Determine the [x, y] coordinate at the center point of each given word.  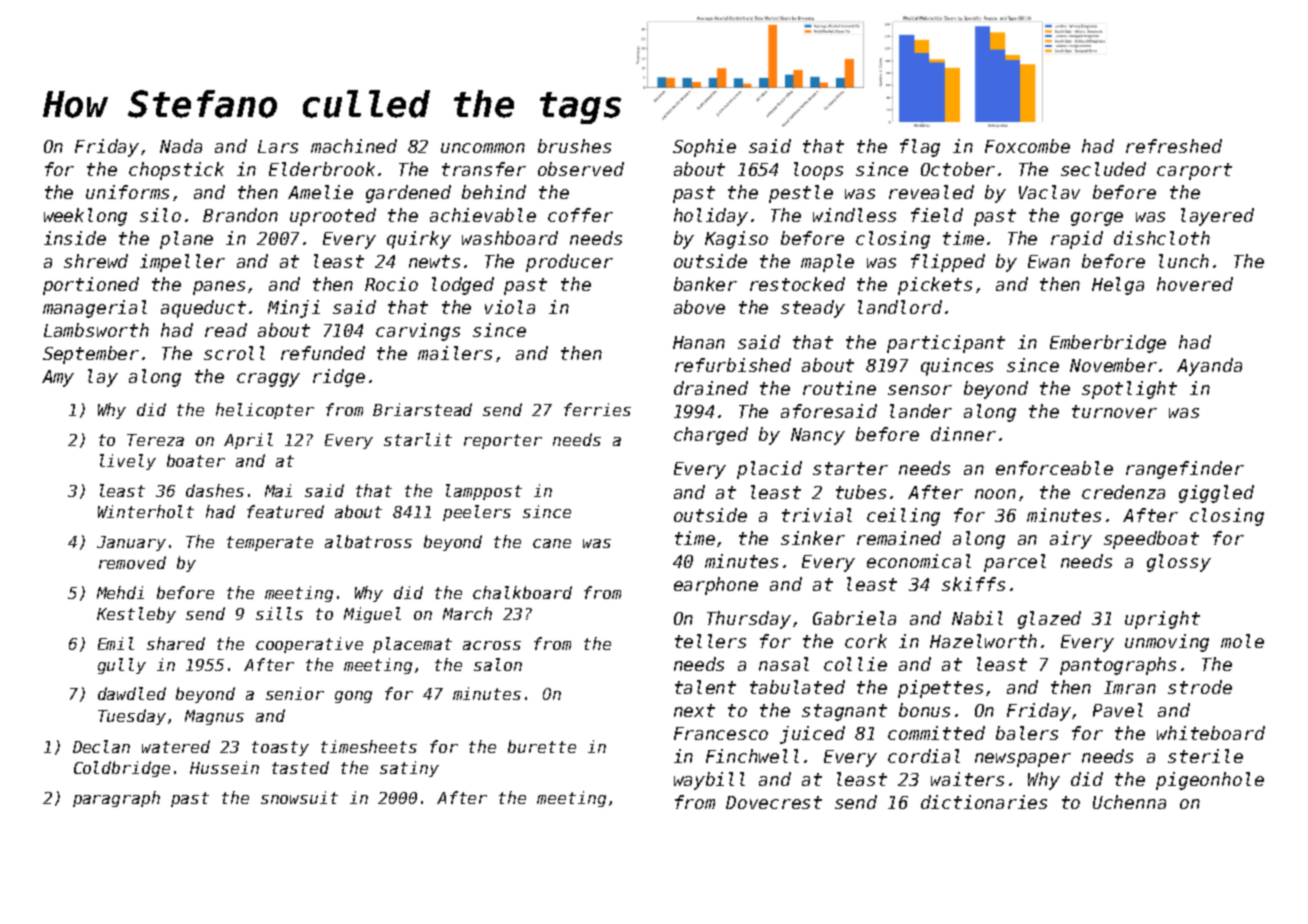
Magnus [214, 717]
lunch [1184, 261]
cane [552, 543]
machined [354, 146]
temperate [270, 543]
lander [921, 411]
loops [818, 171]
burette [542, 746]
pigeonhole [1210, 781]
